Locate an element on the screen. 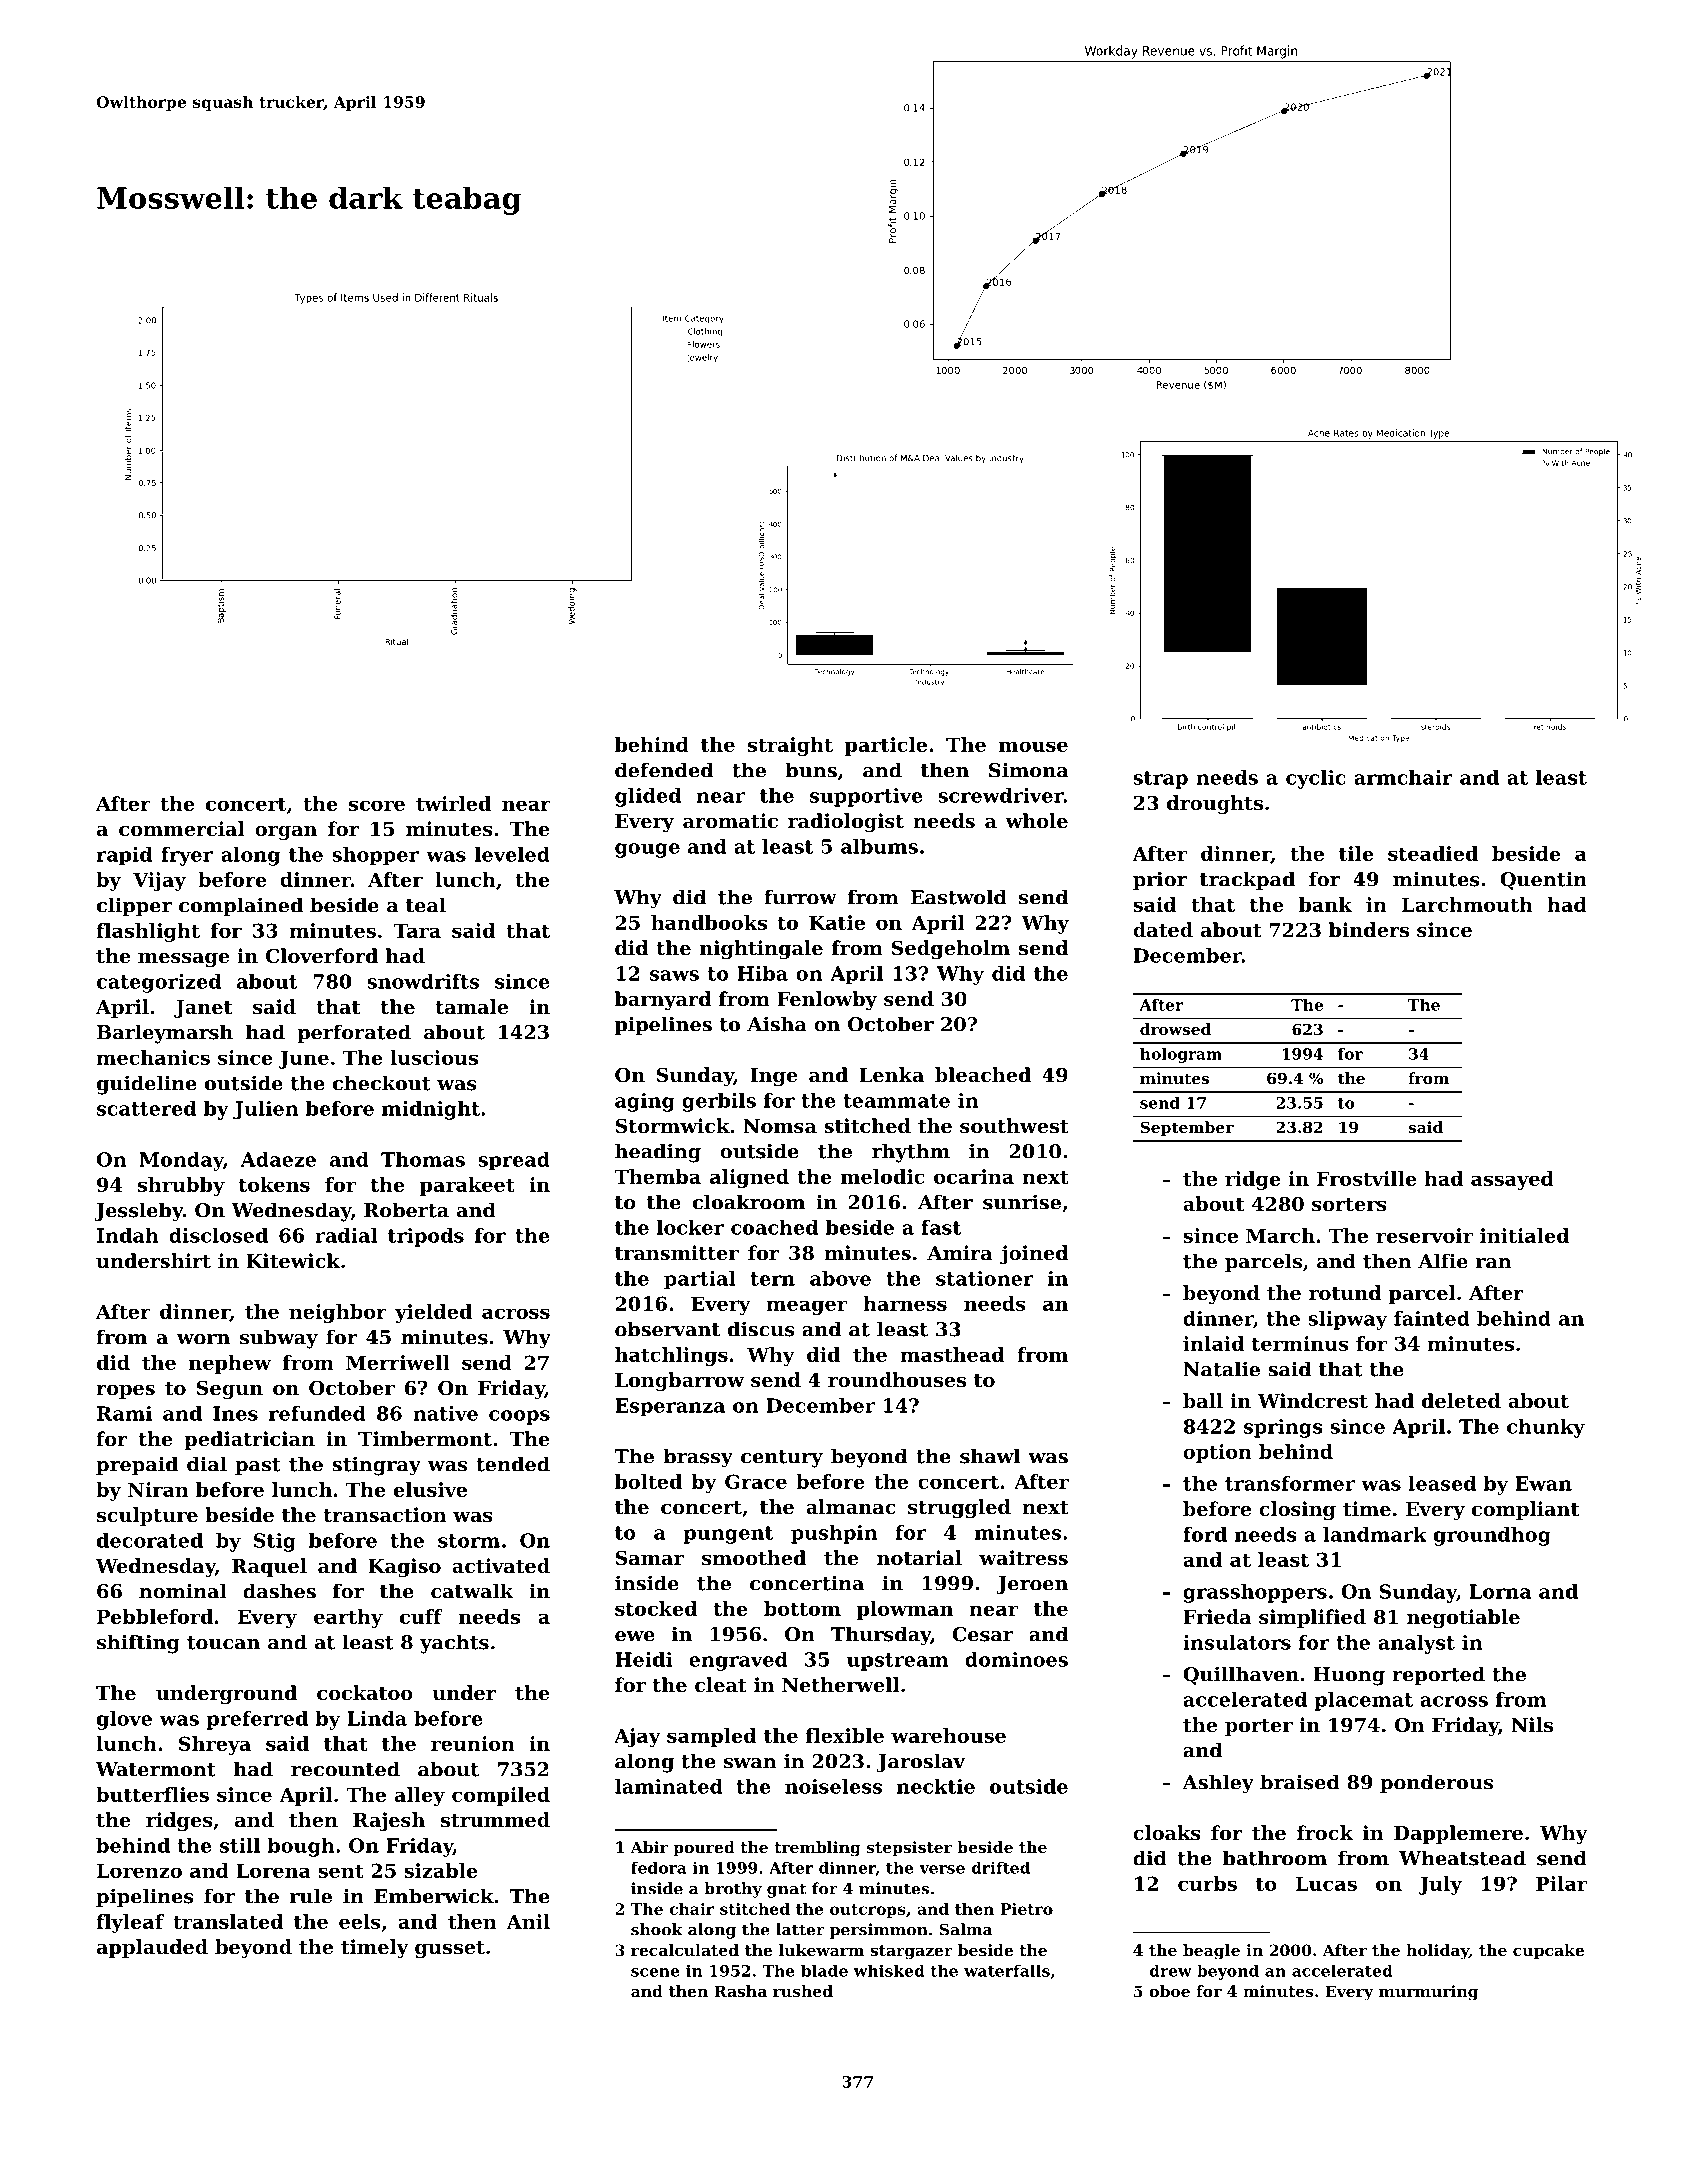 Image resolution: width=1683 pixels, height=2178 pixels. leveled is located at coordinates (512, 854).
